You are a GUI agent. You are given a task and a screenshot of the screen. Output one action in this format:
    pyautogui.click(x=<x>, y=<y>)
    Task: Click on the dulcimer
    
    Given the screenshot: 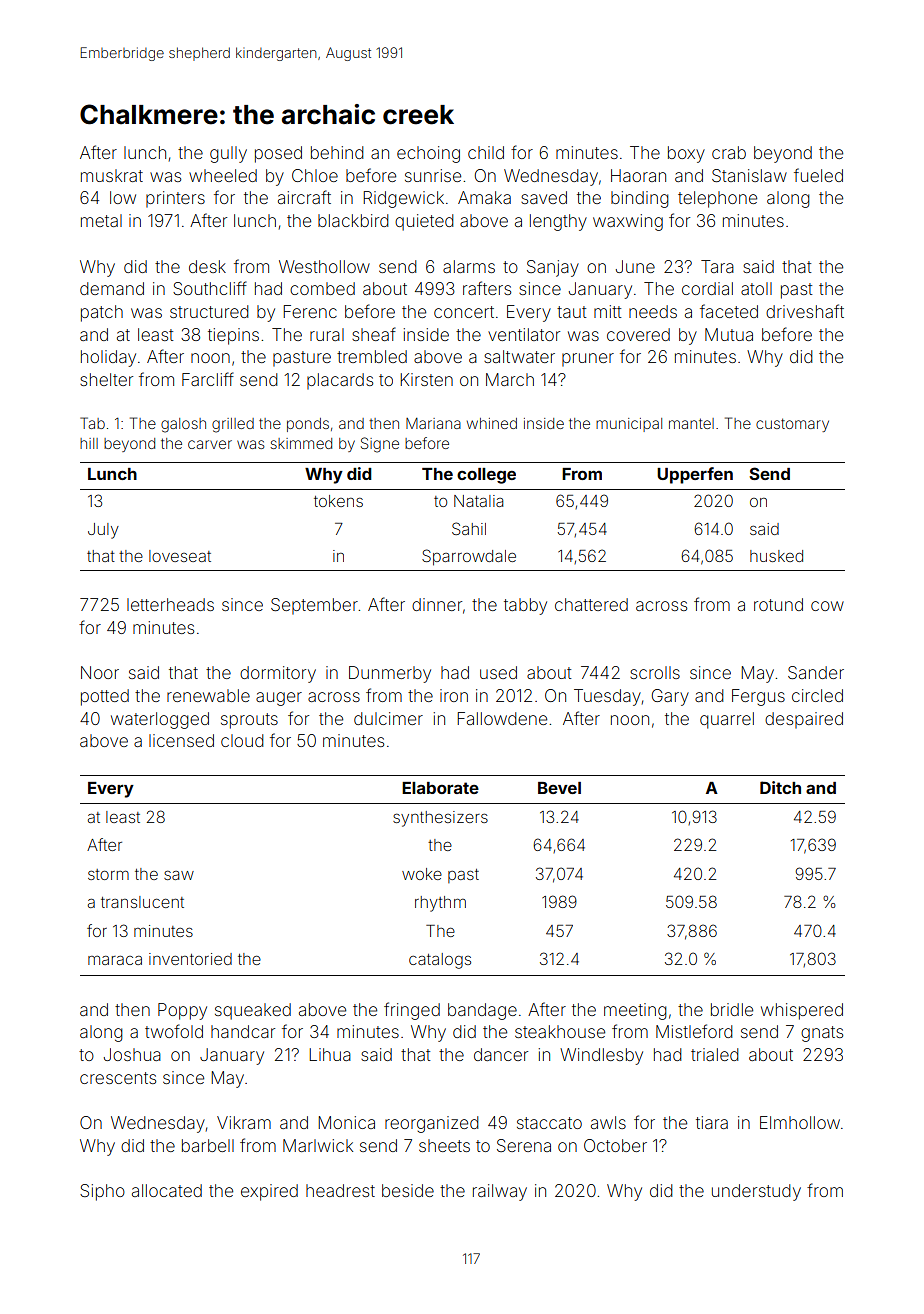 What is the action you would take?
    pyautogui.click(x=388, y=718)
